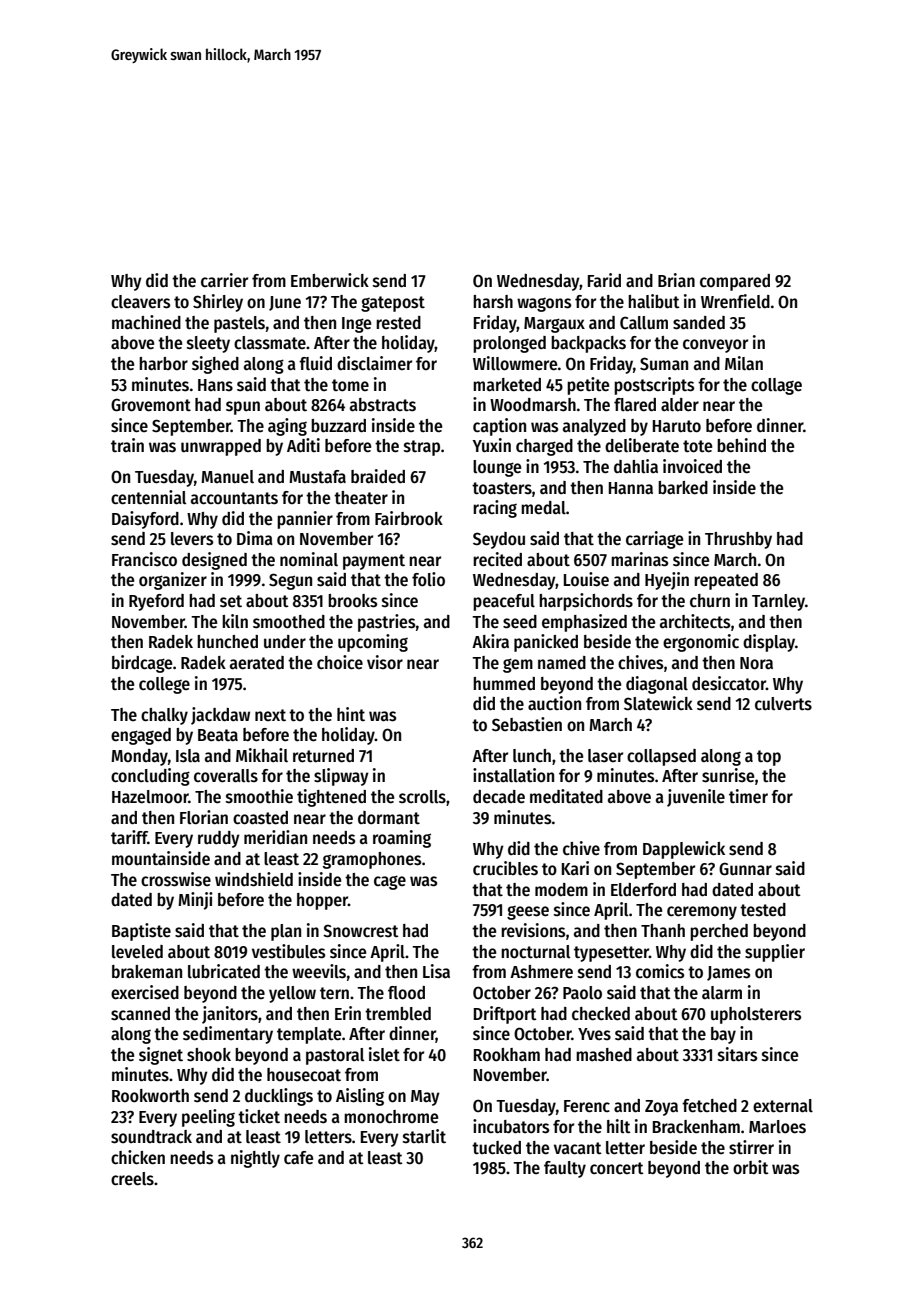 Image resolution: width=924 pixels, height=1308 pixels. Describe the element at coordinates (497, 559) in the document. I see `recited` at that location.
